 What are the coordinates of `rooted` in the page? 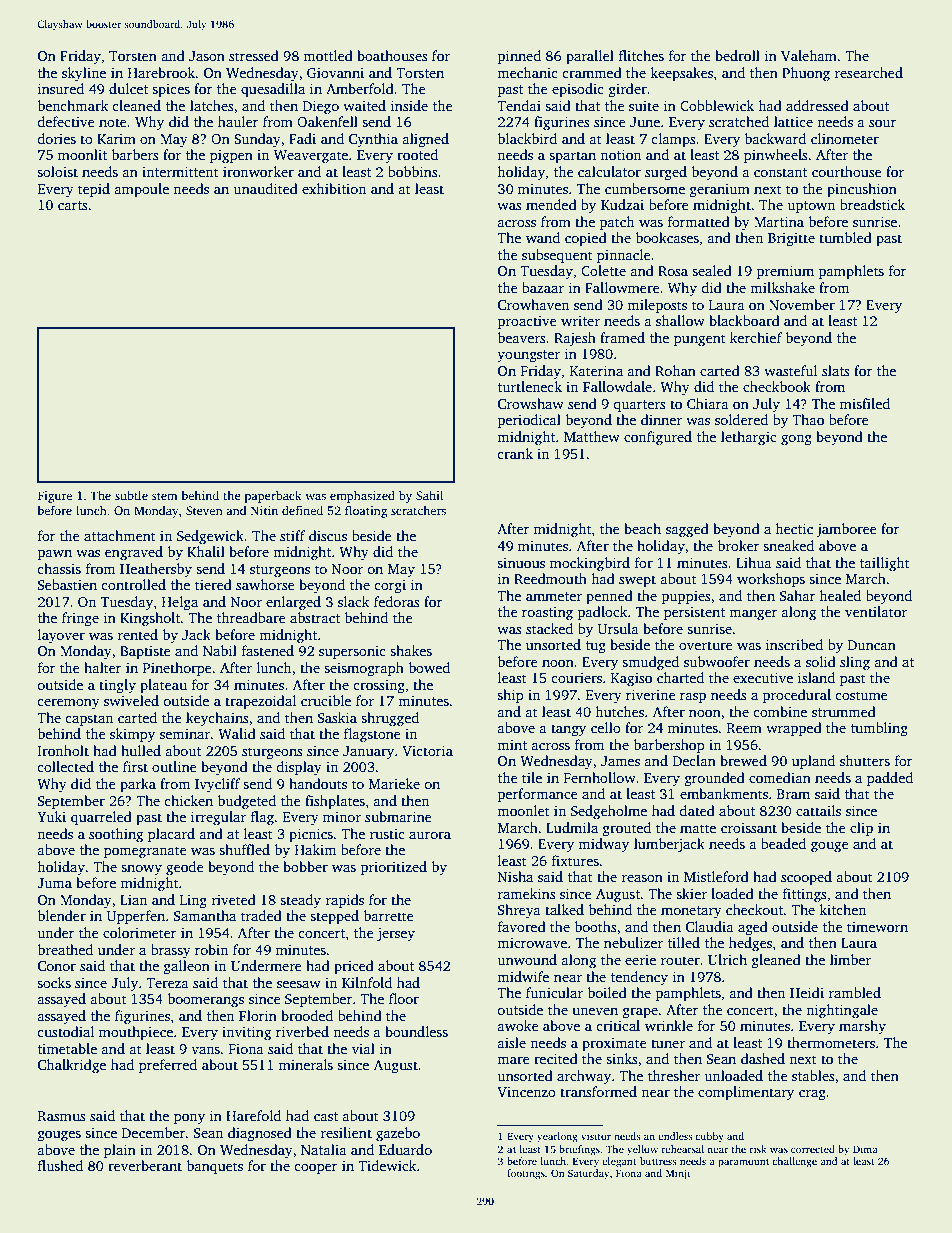 It's located at (417, 154).
